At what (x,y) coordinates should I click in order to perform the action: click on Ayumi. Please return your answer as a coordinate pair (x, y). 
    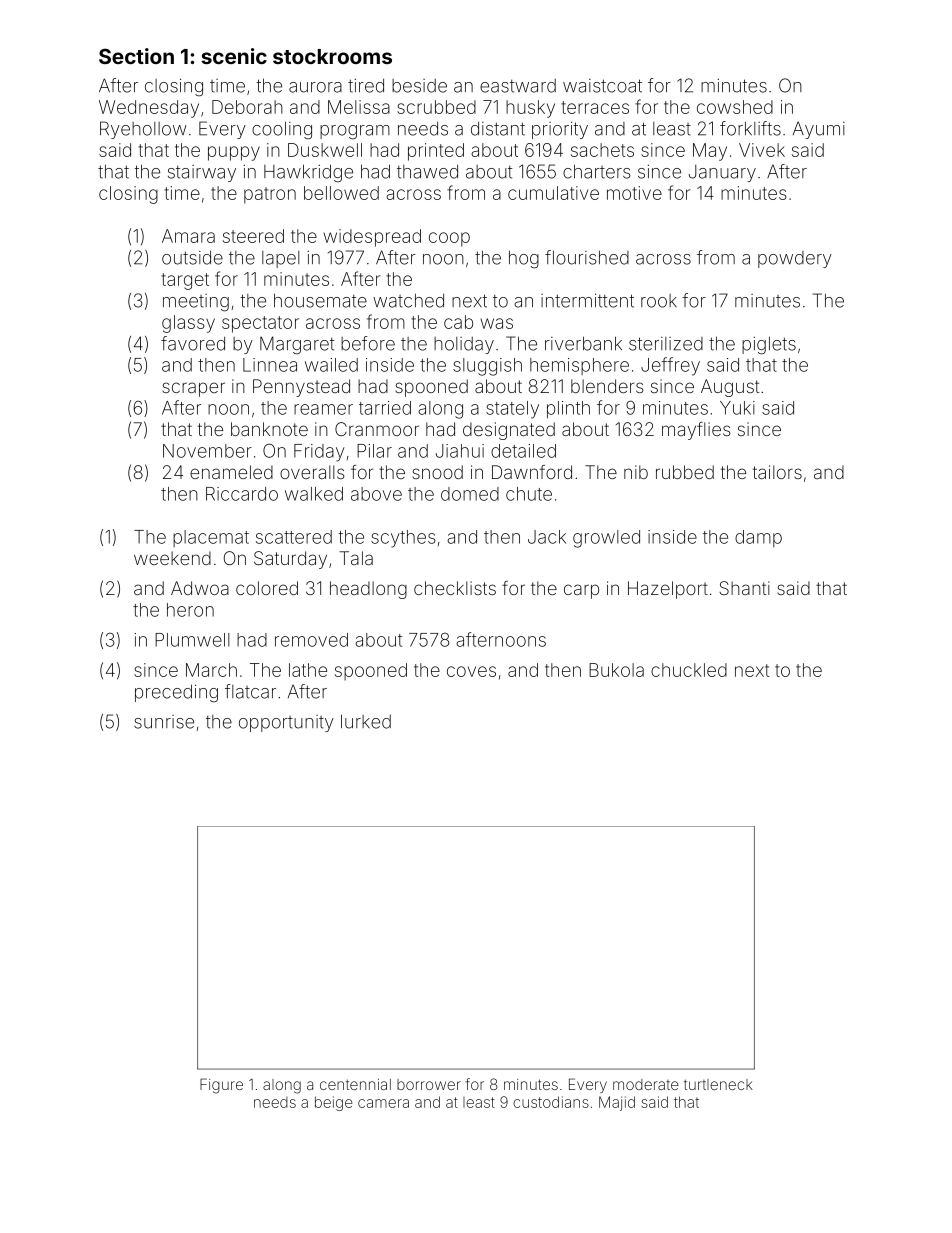
    Looking at the image, I should click on (819, 130).
